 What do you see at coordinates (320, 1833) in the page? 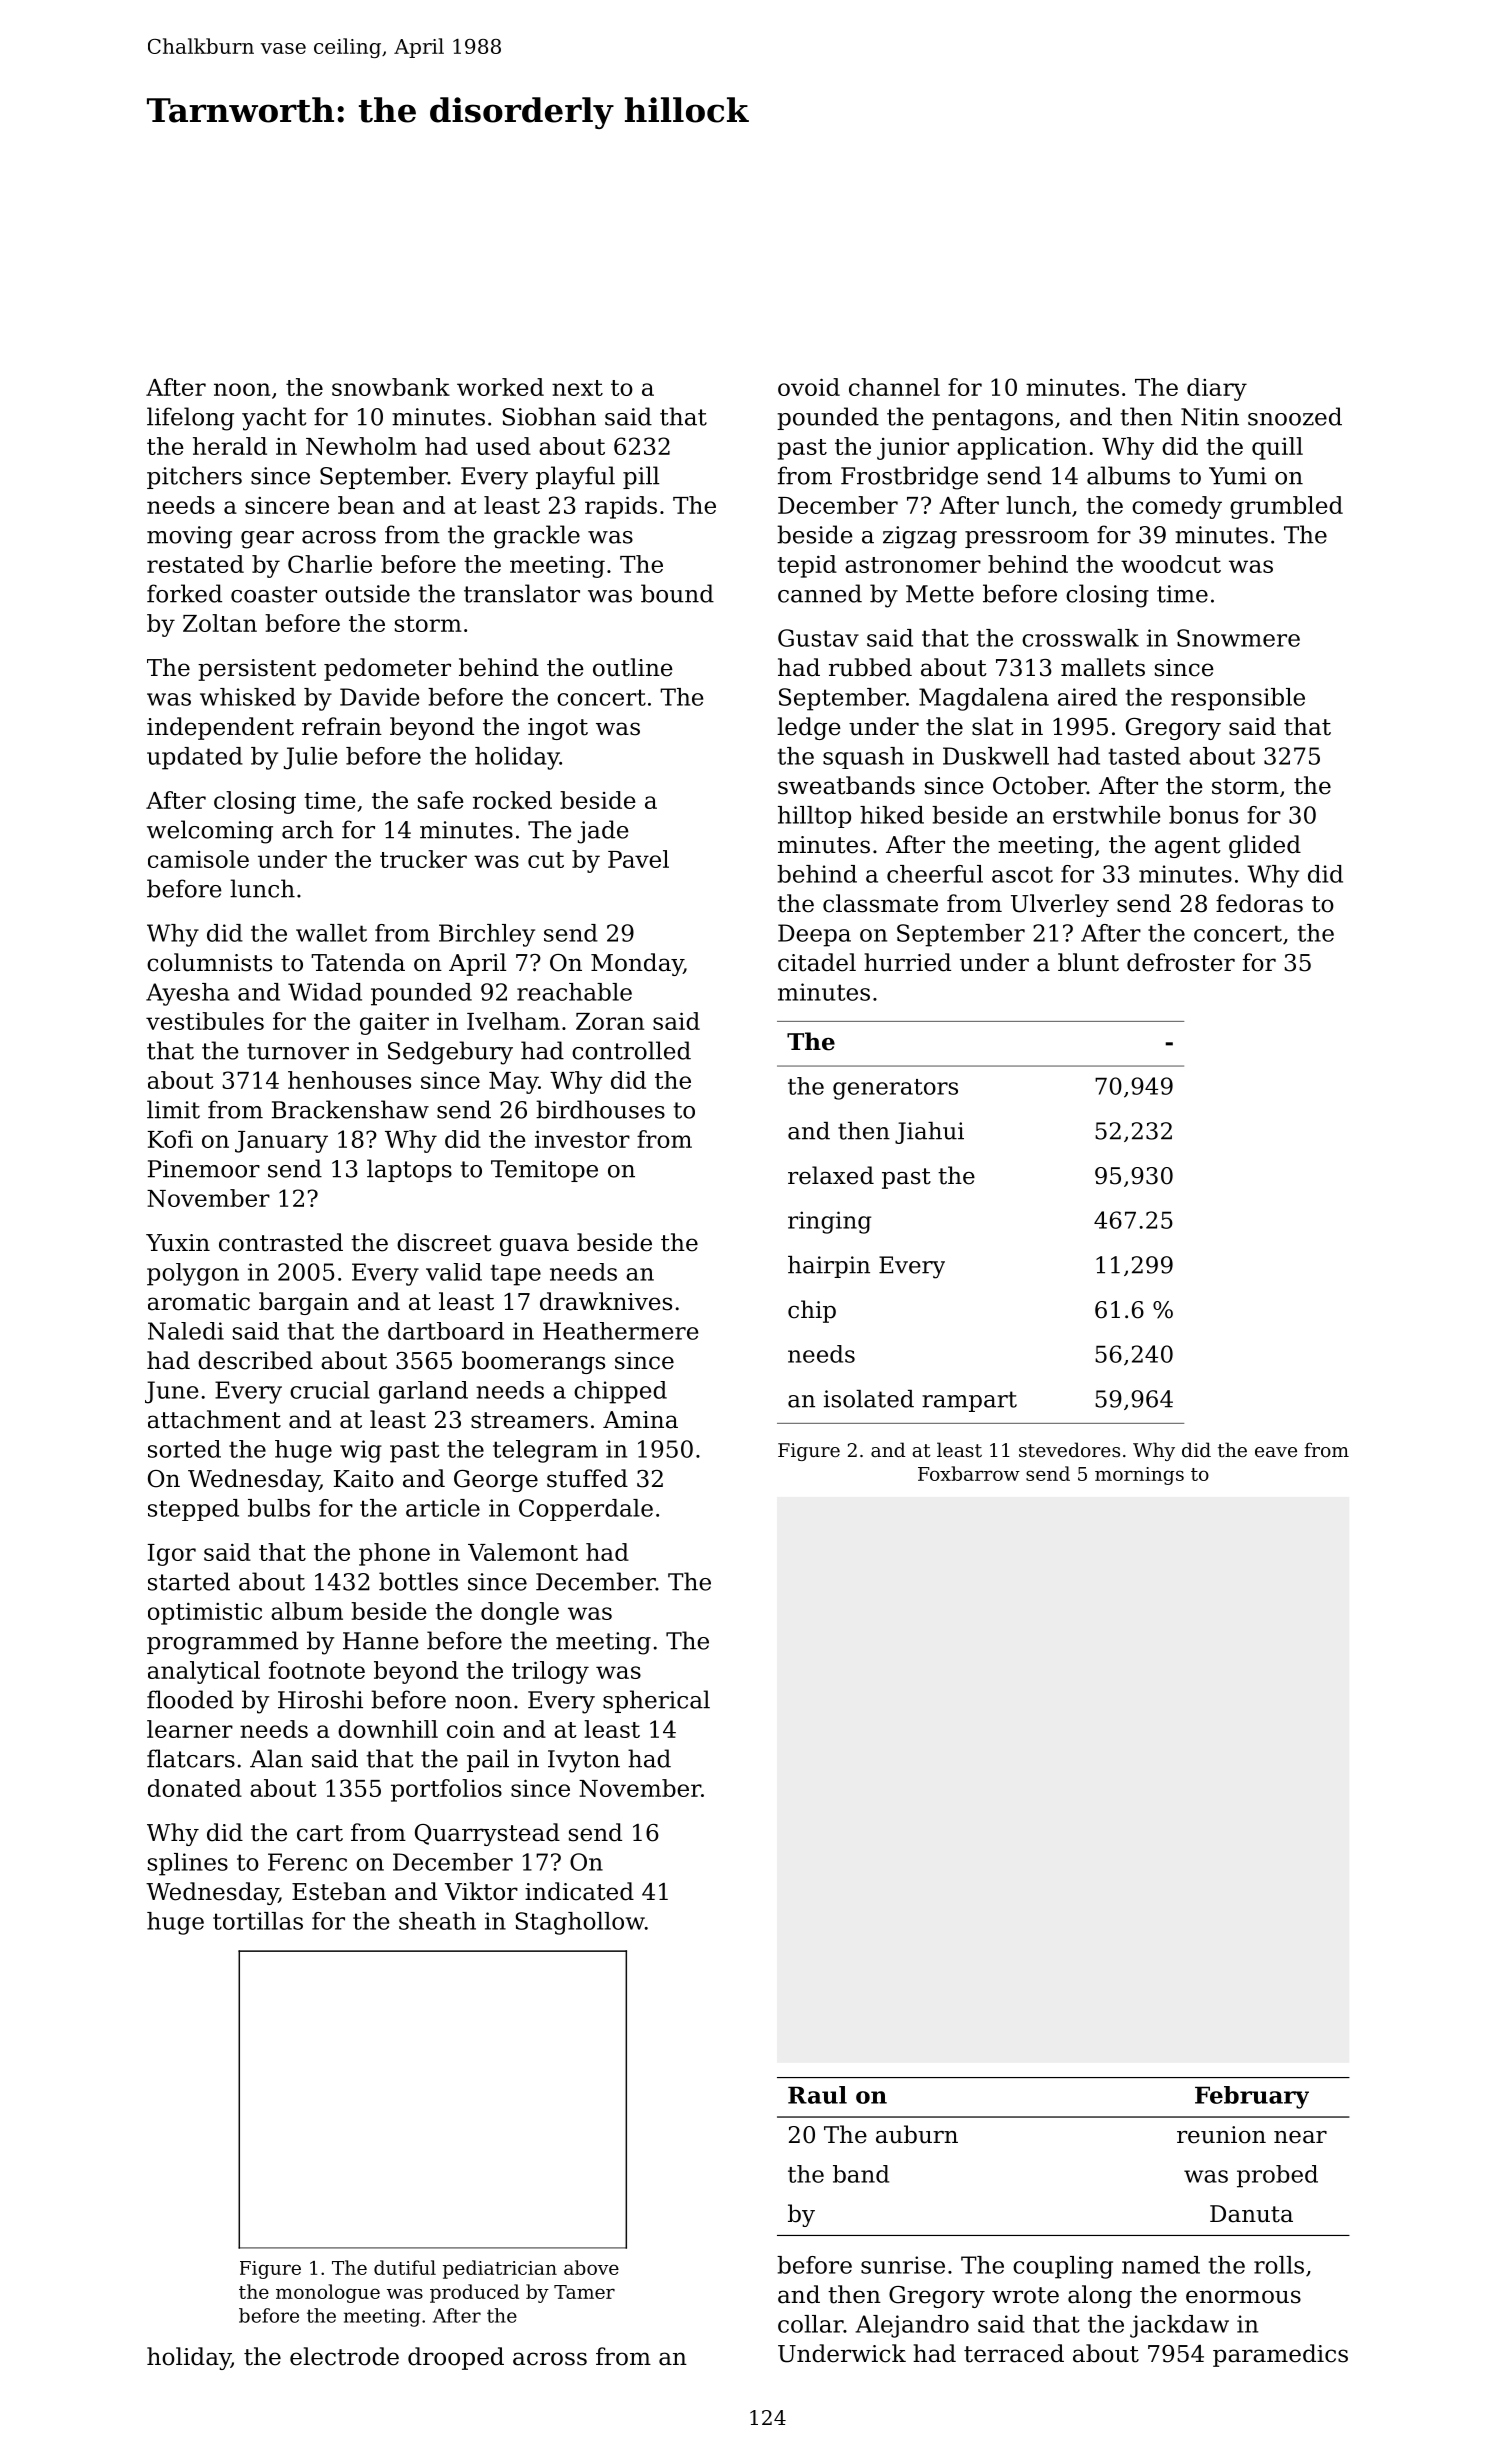
I see `cart` at bounding box center [320, 1833].
